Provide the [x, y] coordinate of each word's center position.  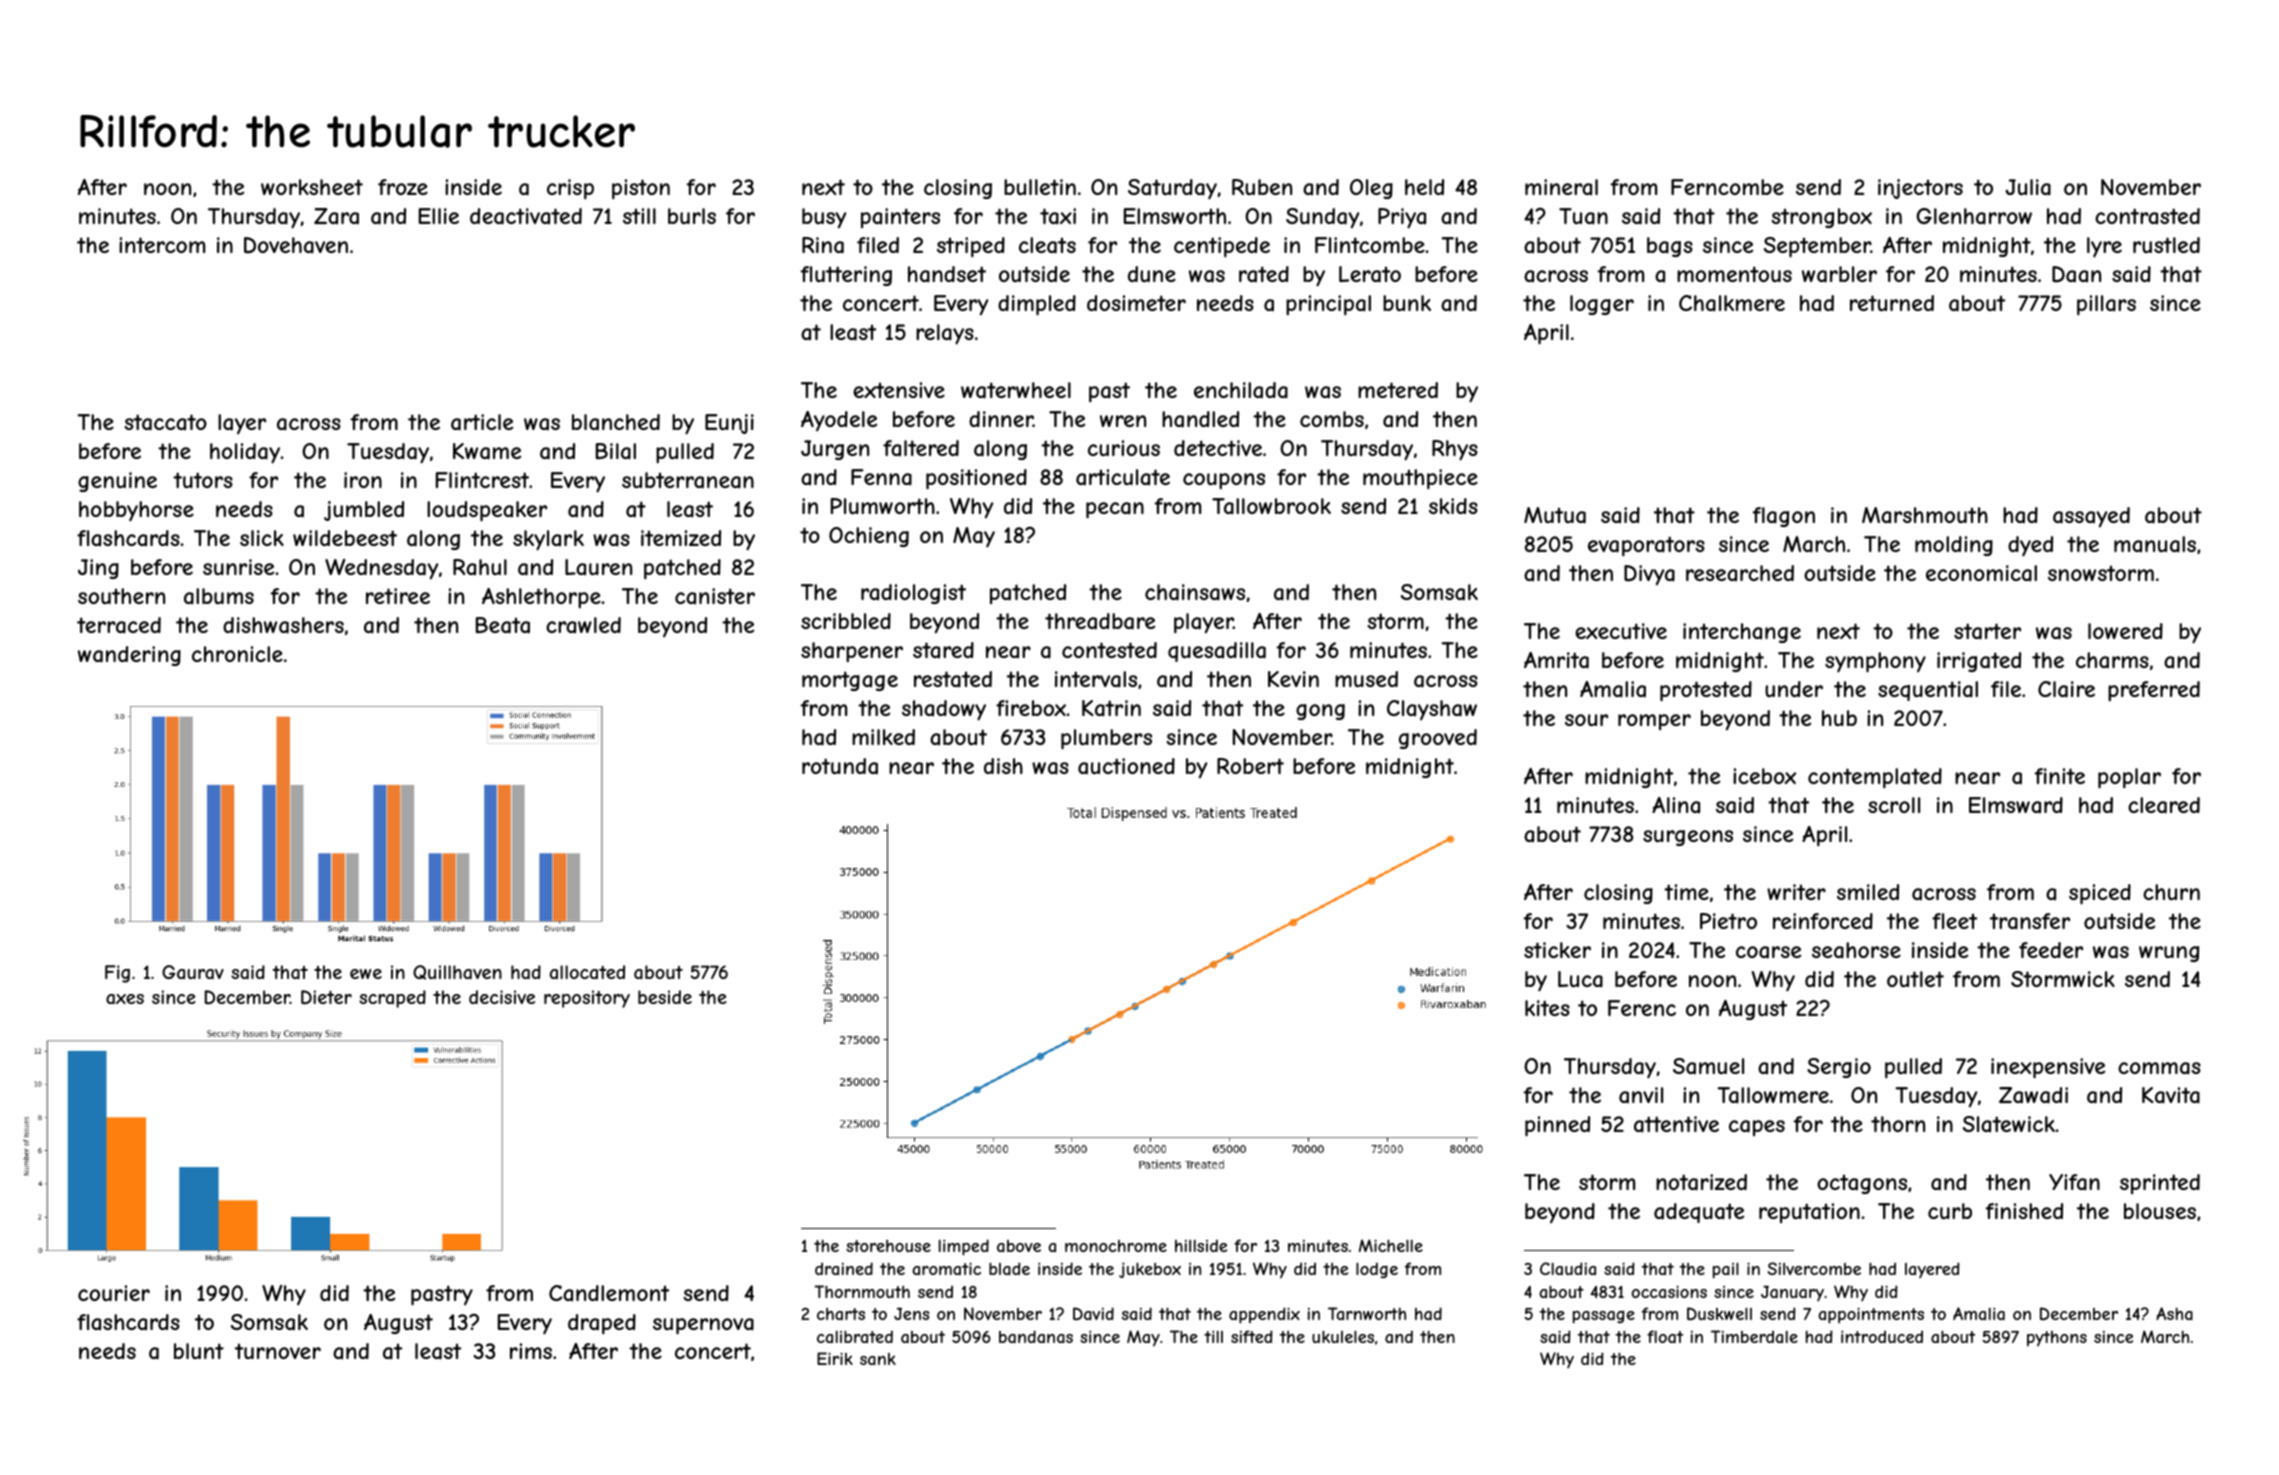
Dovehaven [296, 245]
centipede [1222, 247]
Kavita [2171, 1095]
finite [2059, 776]
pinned [1557, 1126]
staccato [165, 422]
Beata [503, 625]
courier [114, 1293]
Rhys [1455, 450]
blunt [199, 1351]
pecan [1115, 510]
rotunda [840, 766]
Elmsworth [1175, 216]
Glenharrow [1974, 216]
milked [883, 737]
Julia [2028, 187]
